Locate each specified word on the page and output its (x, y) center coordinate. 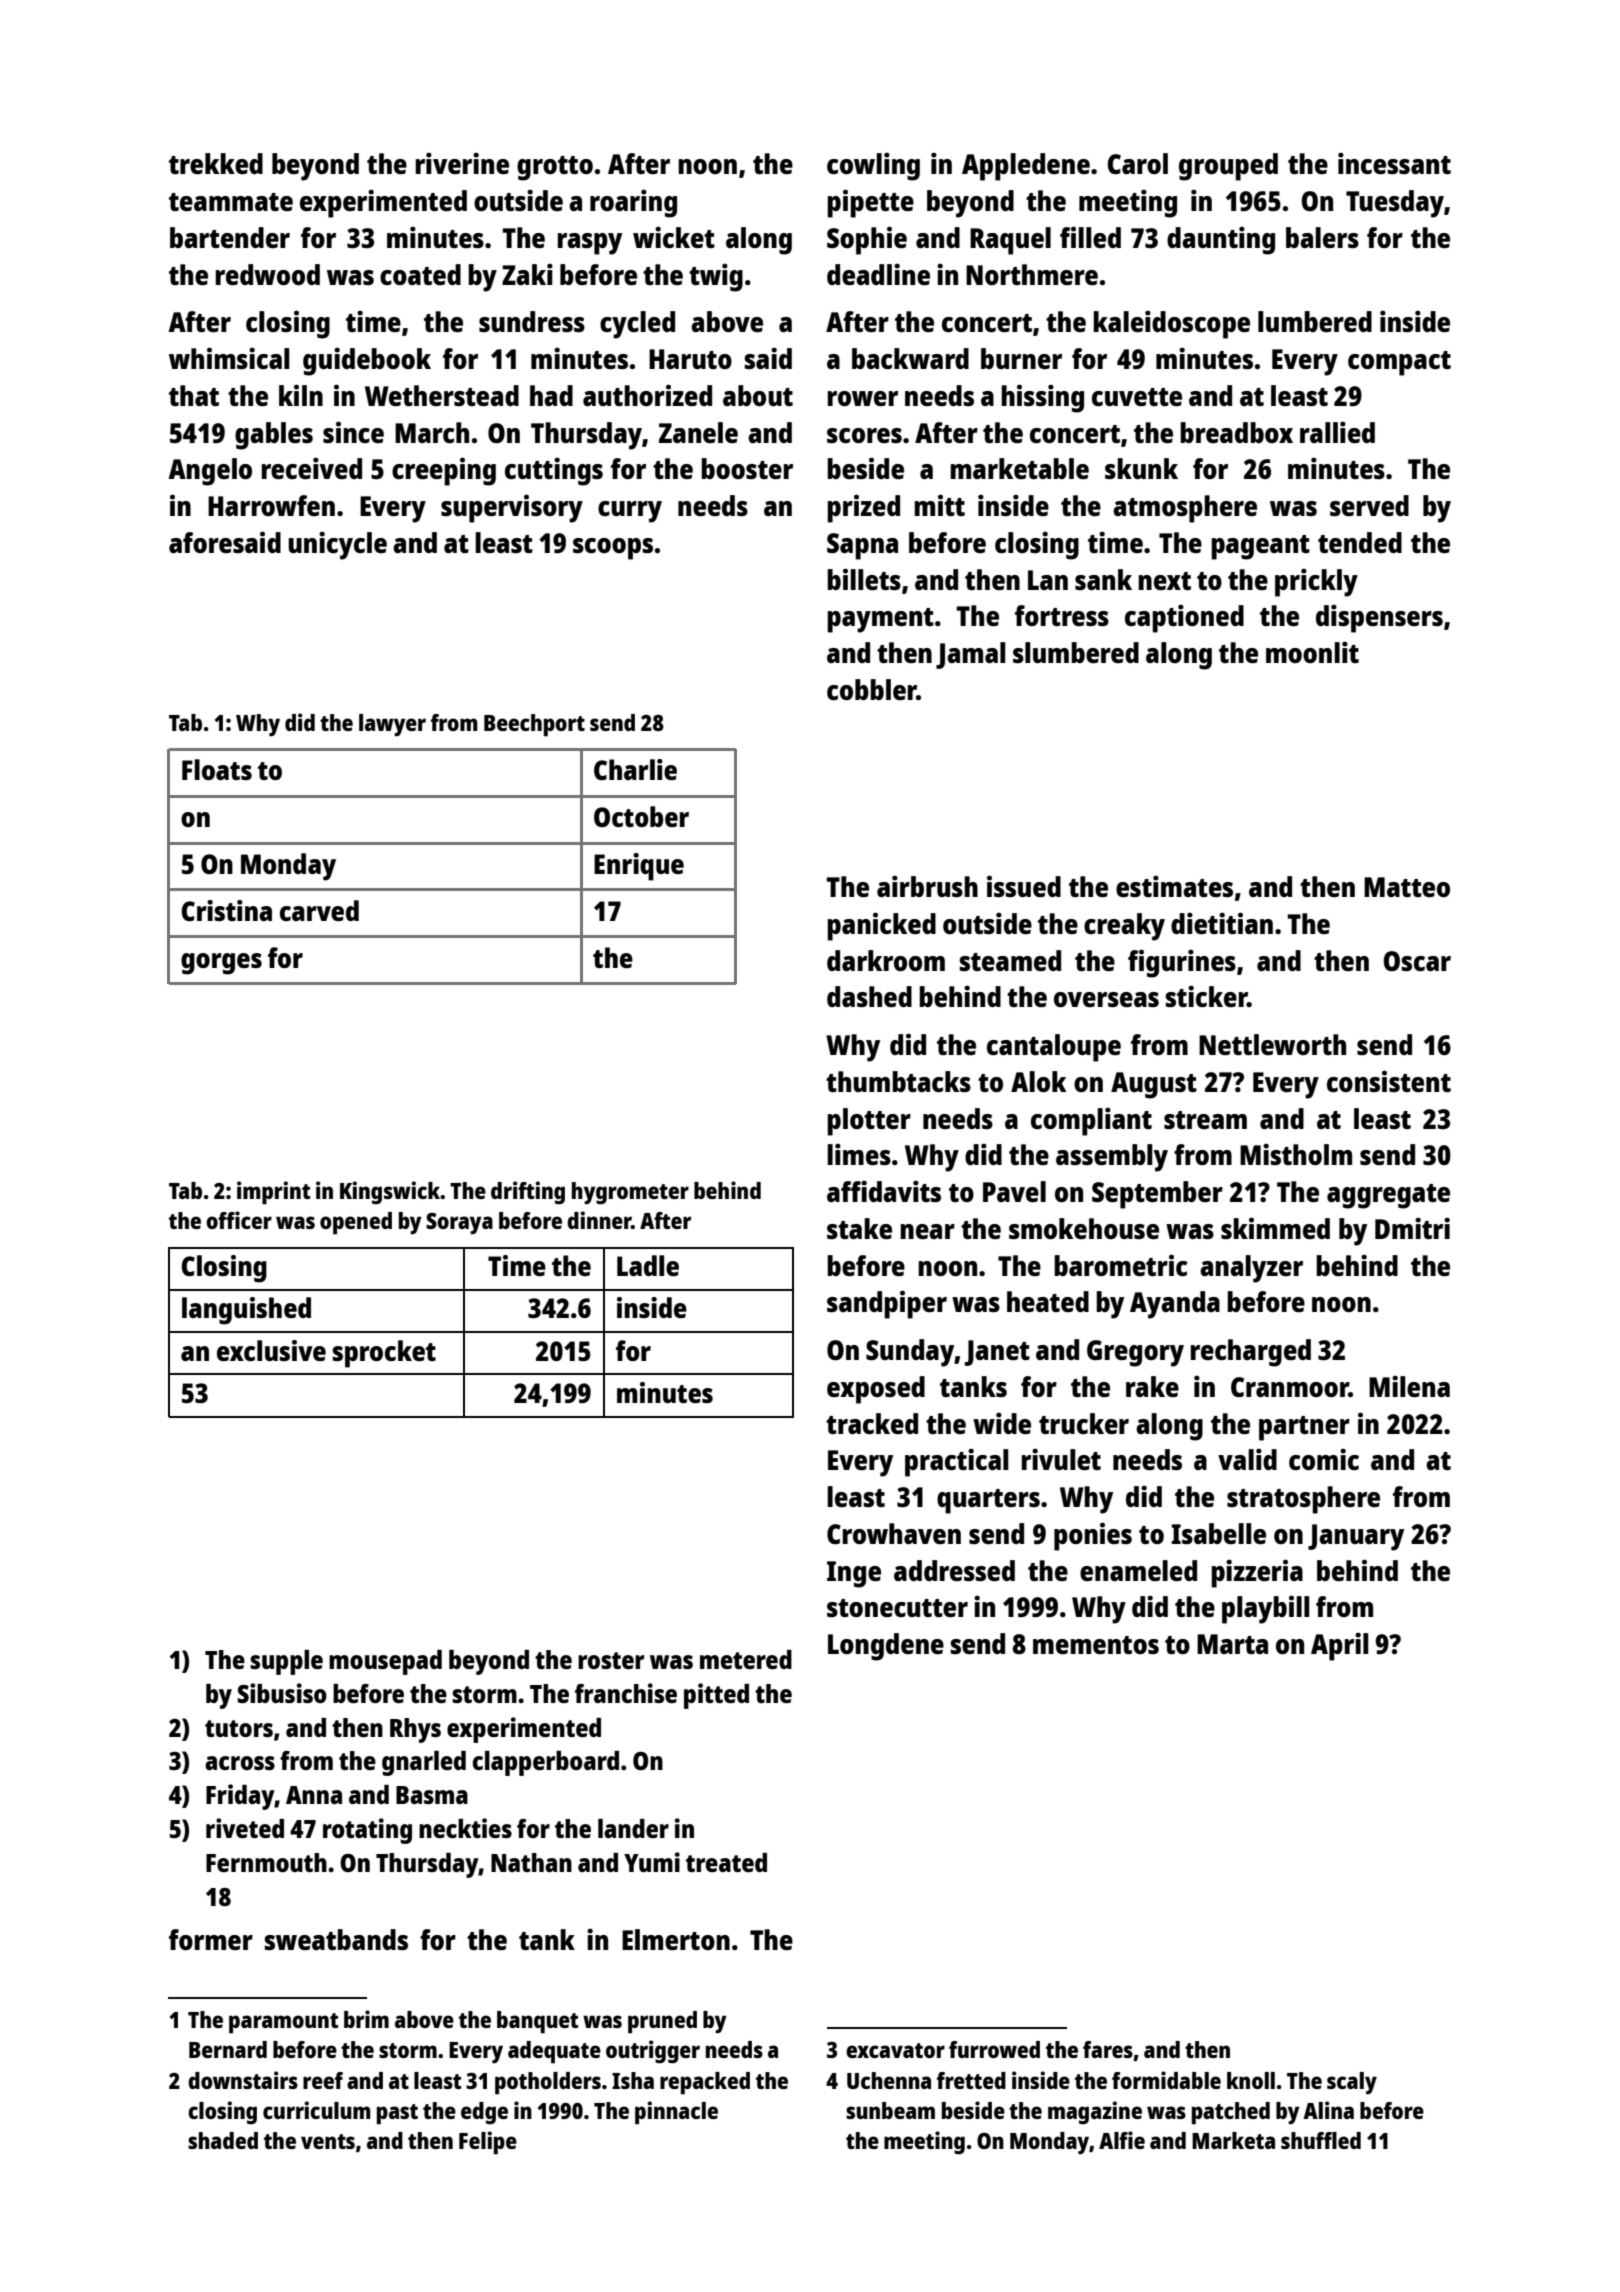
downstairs (243, 2080)
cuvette (1137, 397)
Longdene (886, 1647)
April (1340, 1646)
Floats (217, 769)
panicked (881, 926)
